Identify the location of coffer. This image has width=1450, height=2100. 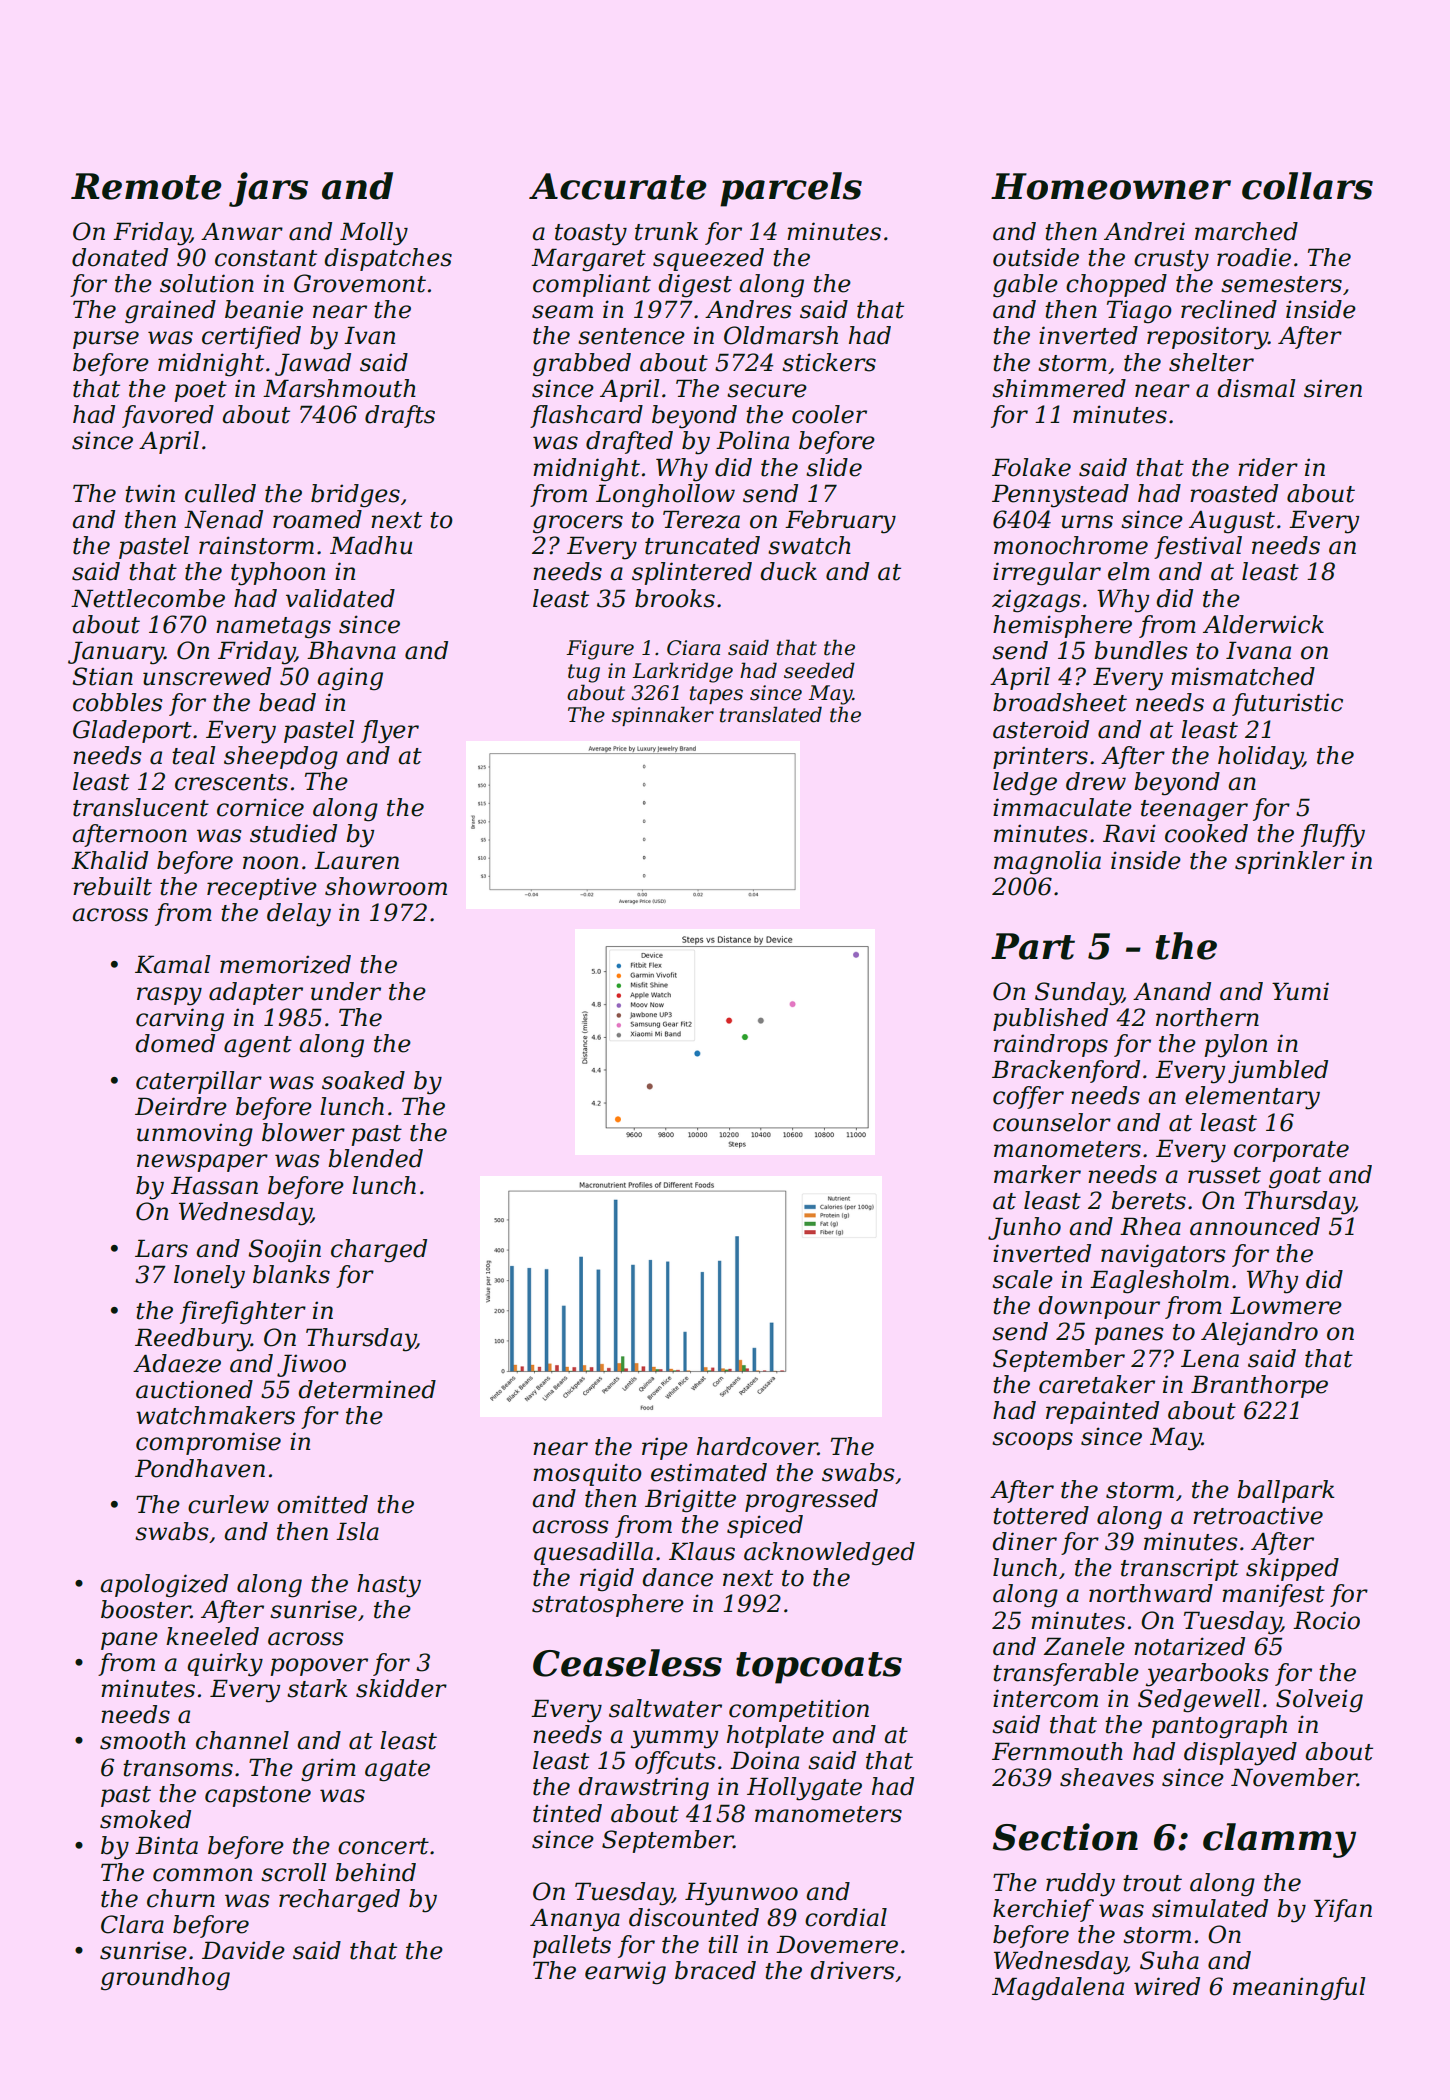
(1028, 1097).
